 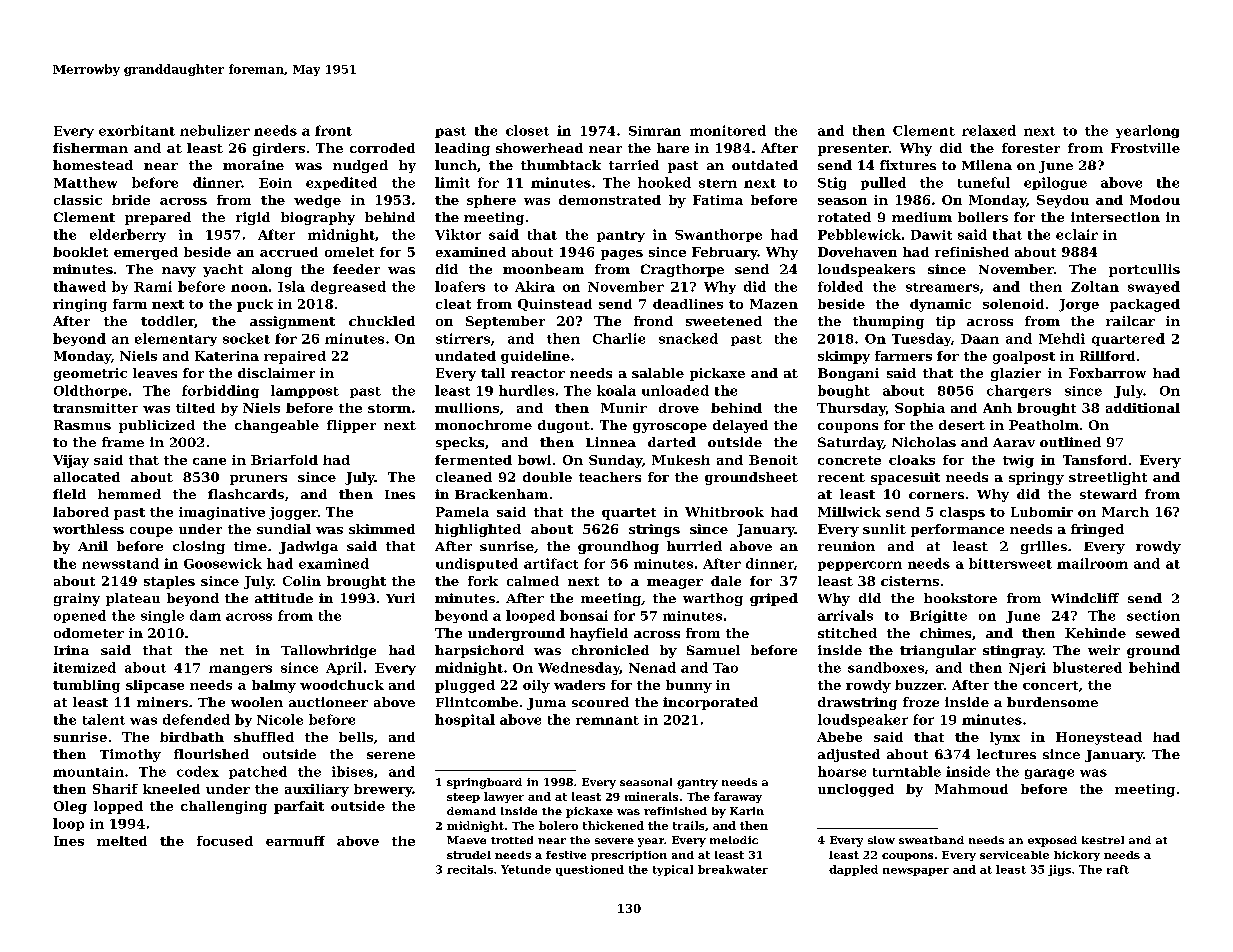 I want to click on leaves, so click(x=155, y=373).
